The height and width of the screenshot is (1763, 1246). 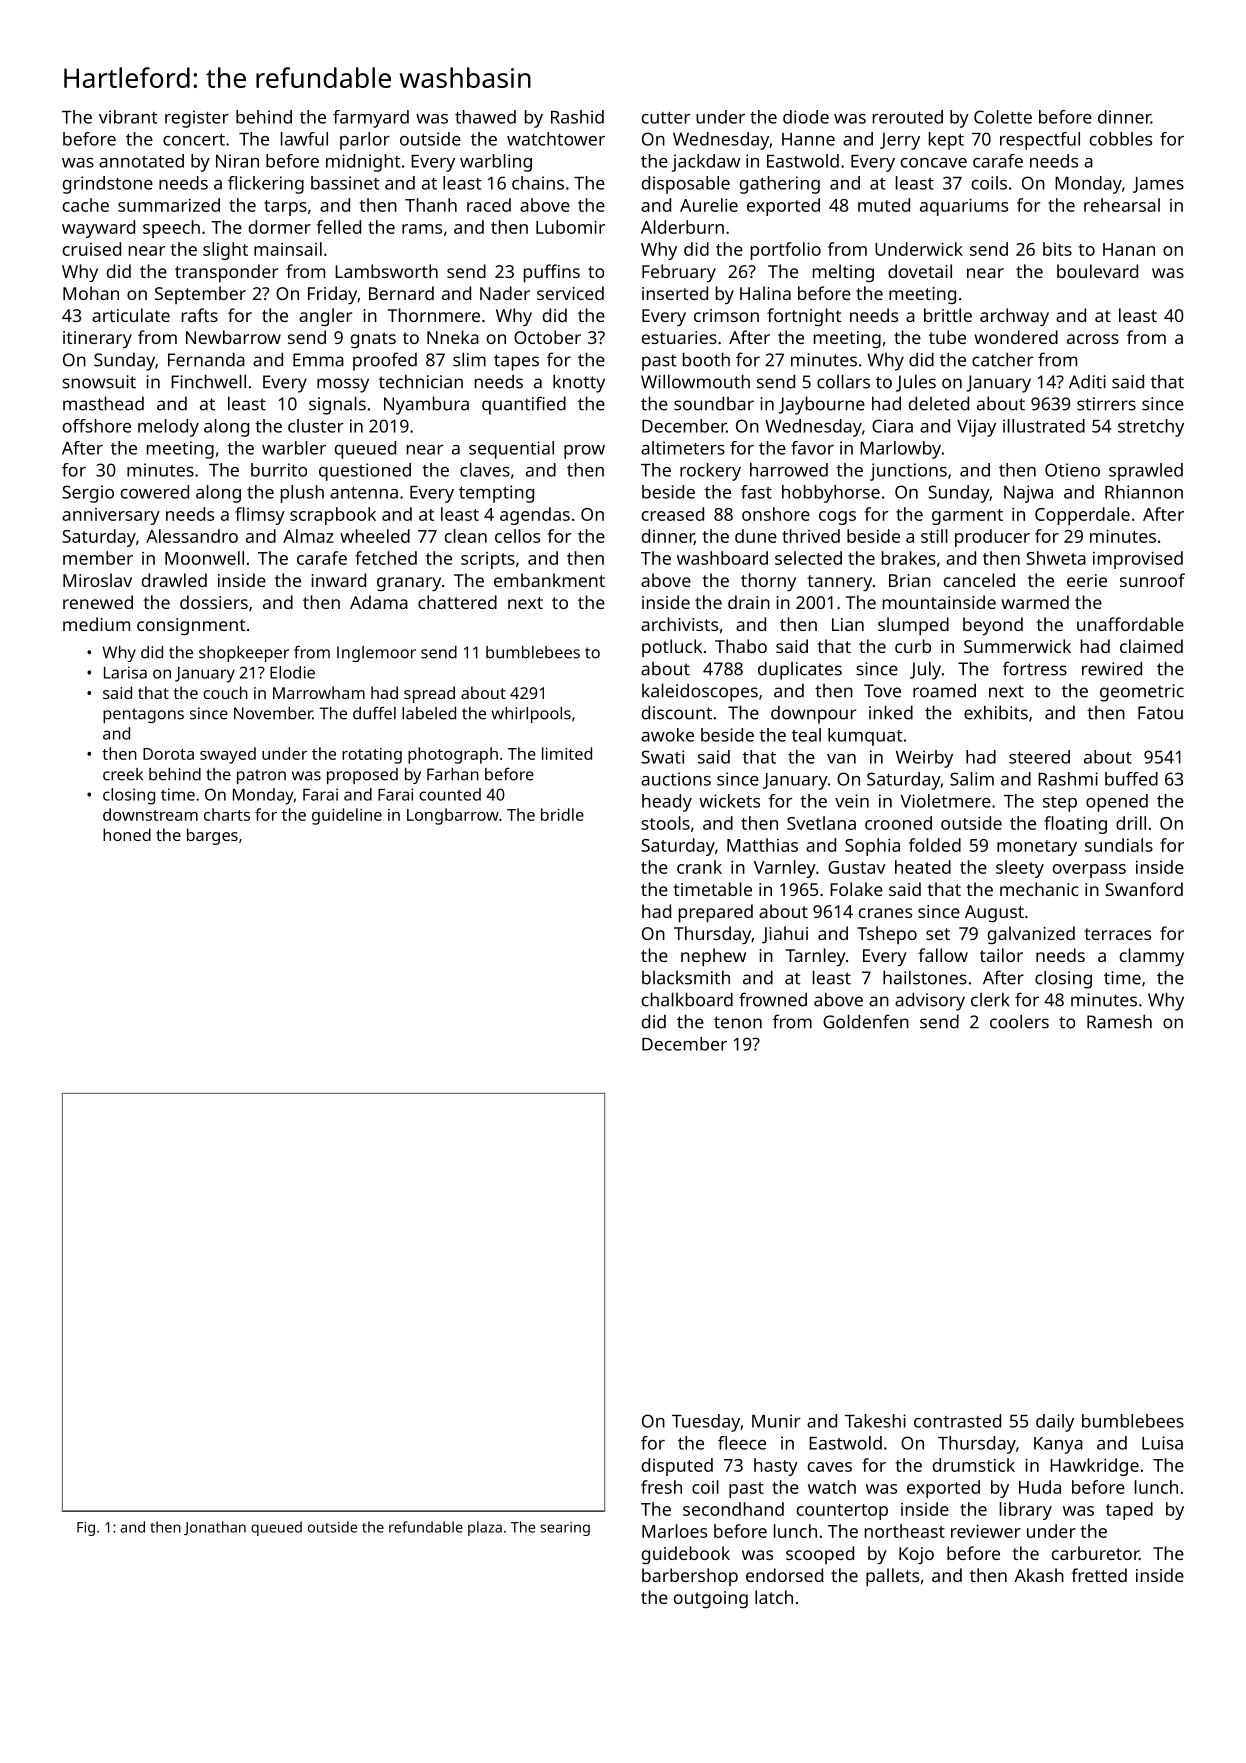 I want to click on Rashid, so click(x=577, y=117).
